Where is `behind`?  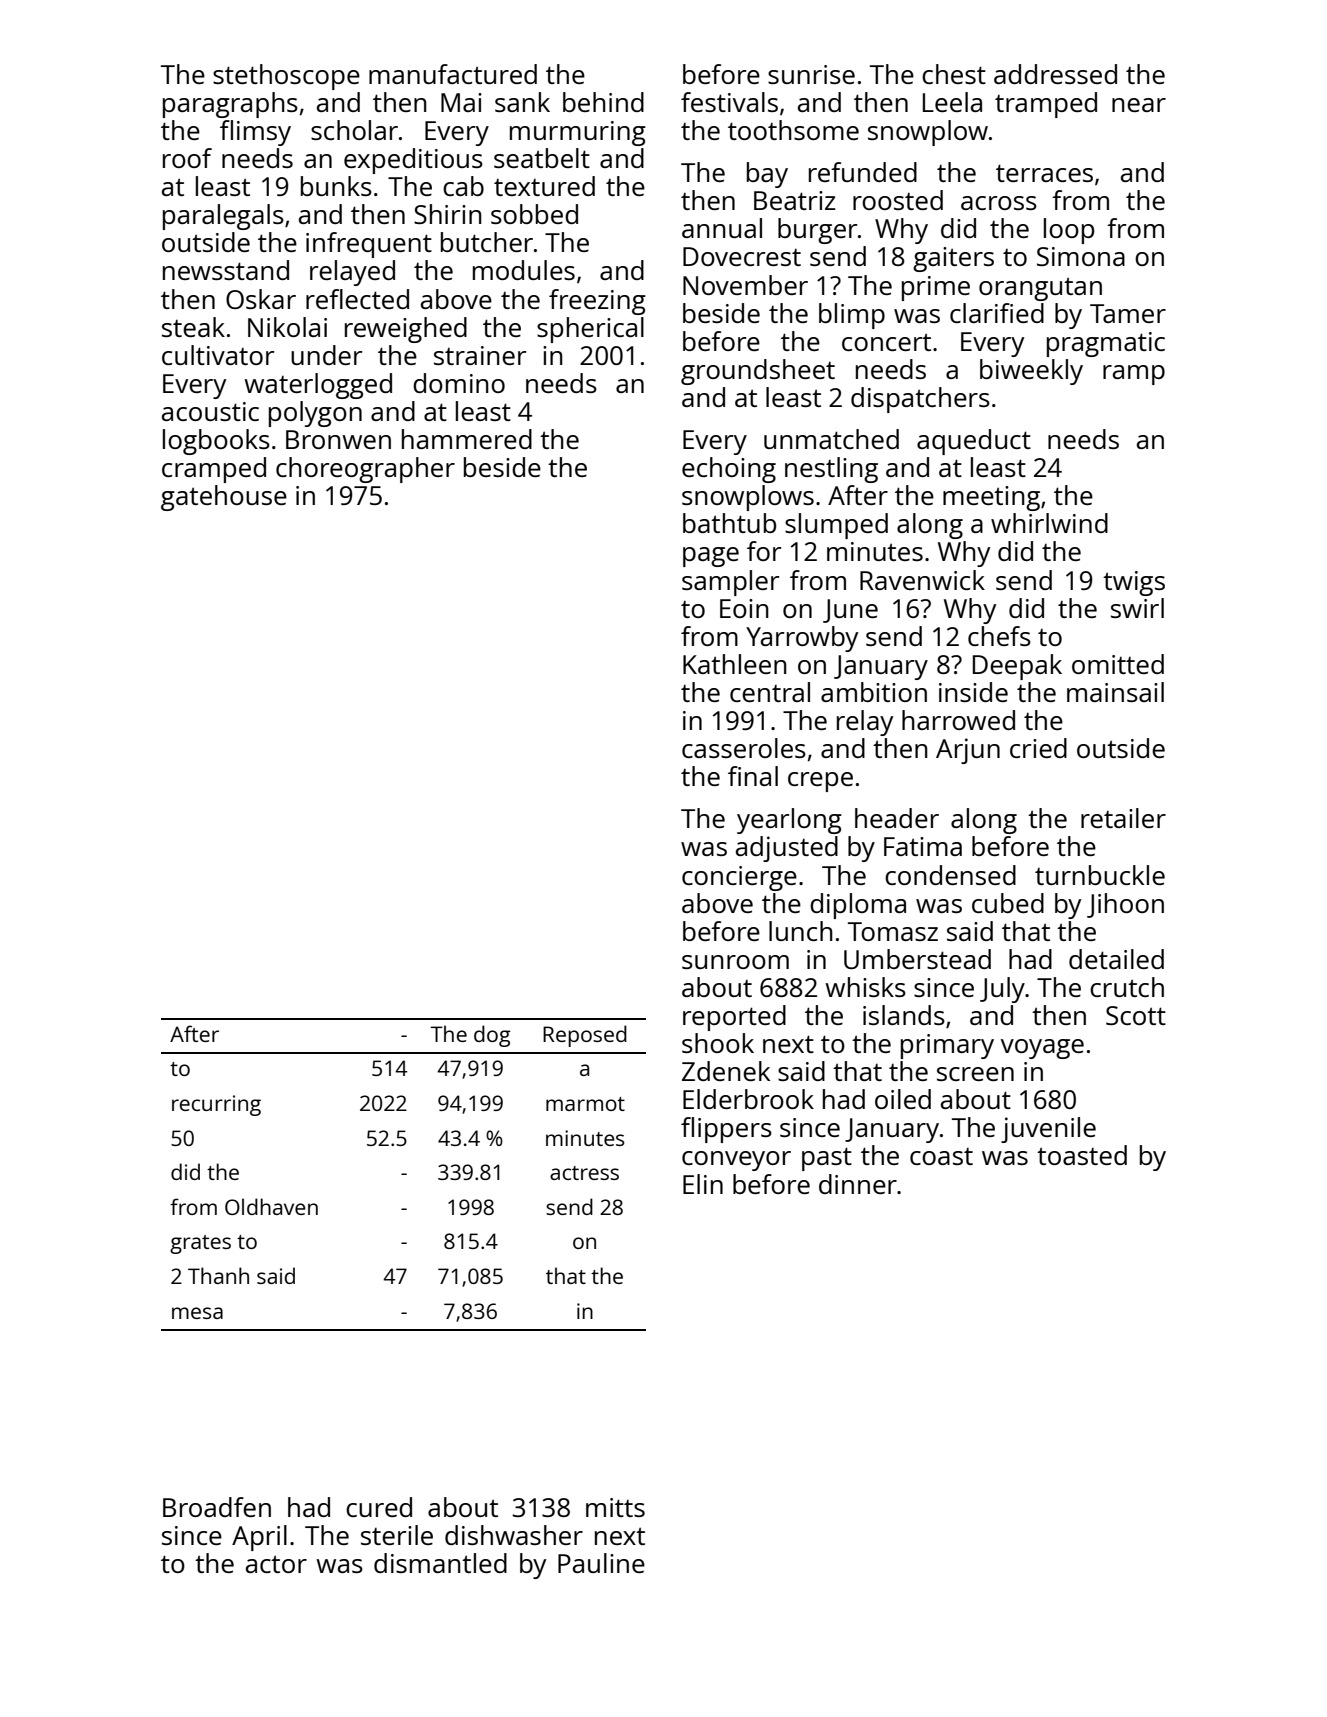
behind is located at coordinates (603, 102).
